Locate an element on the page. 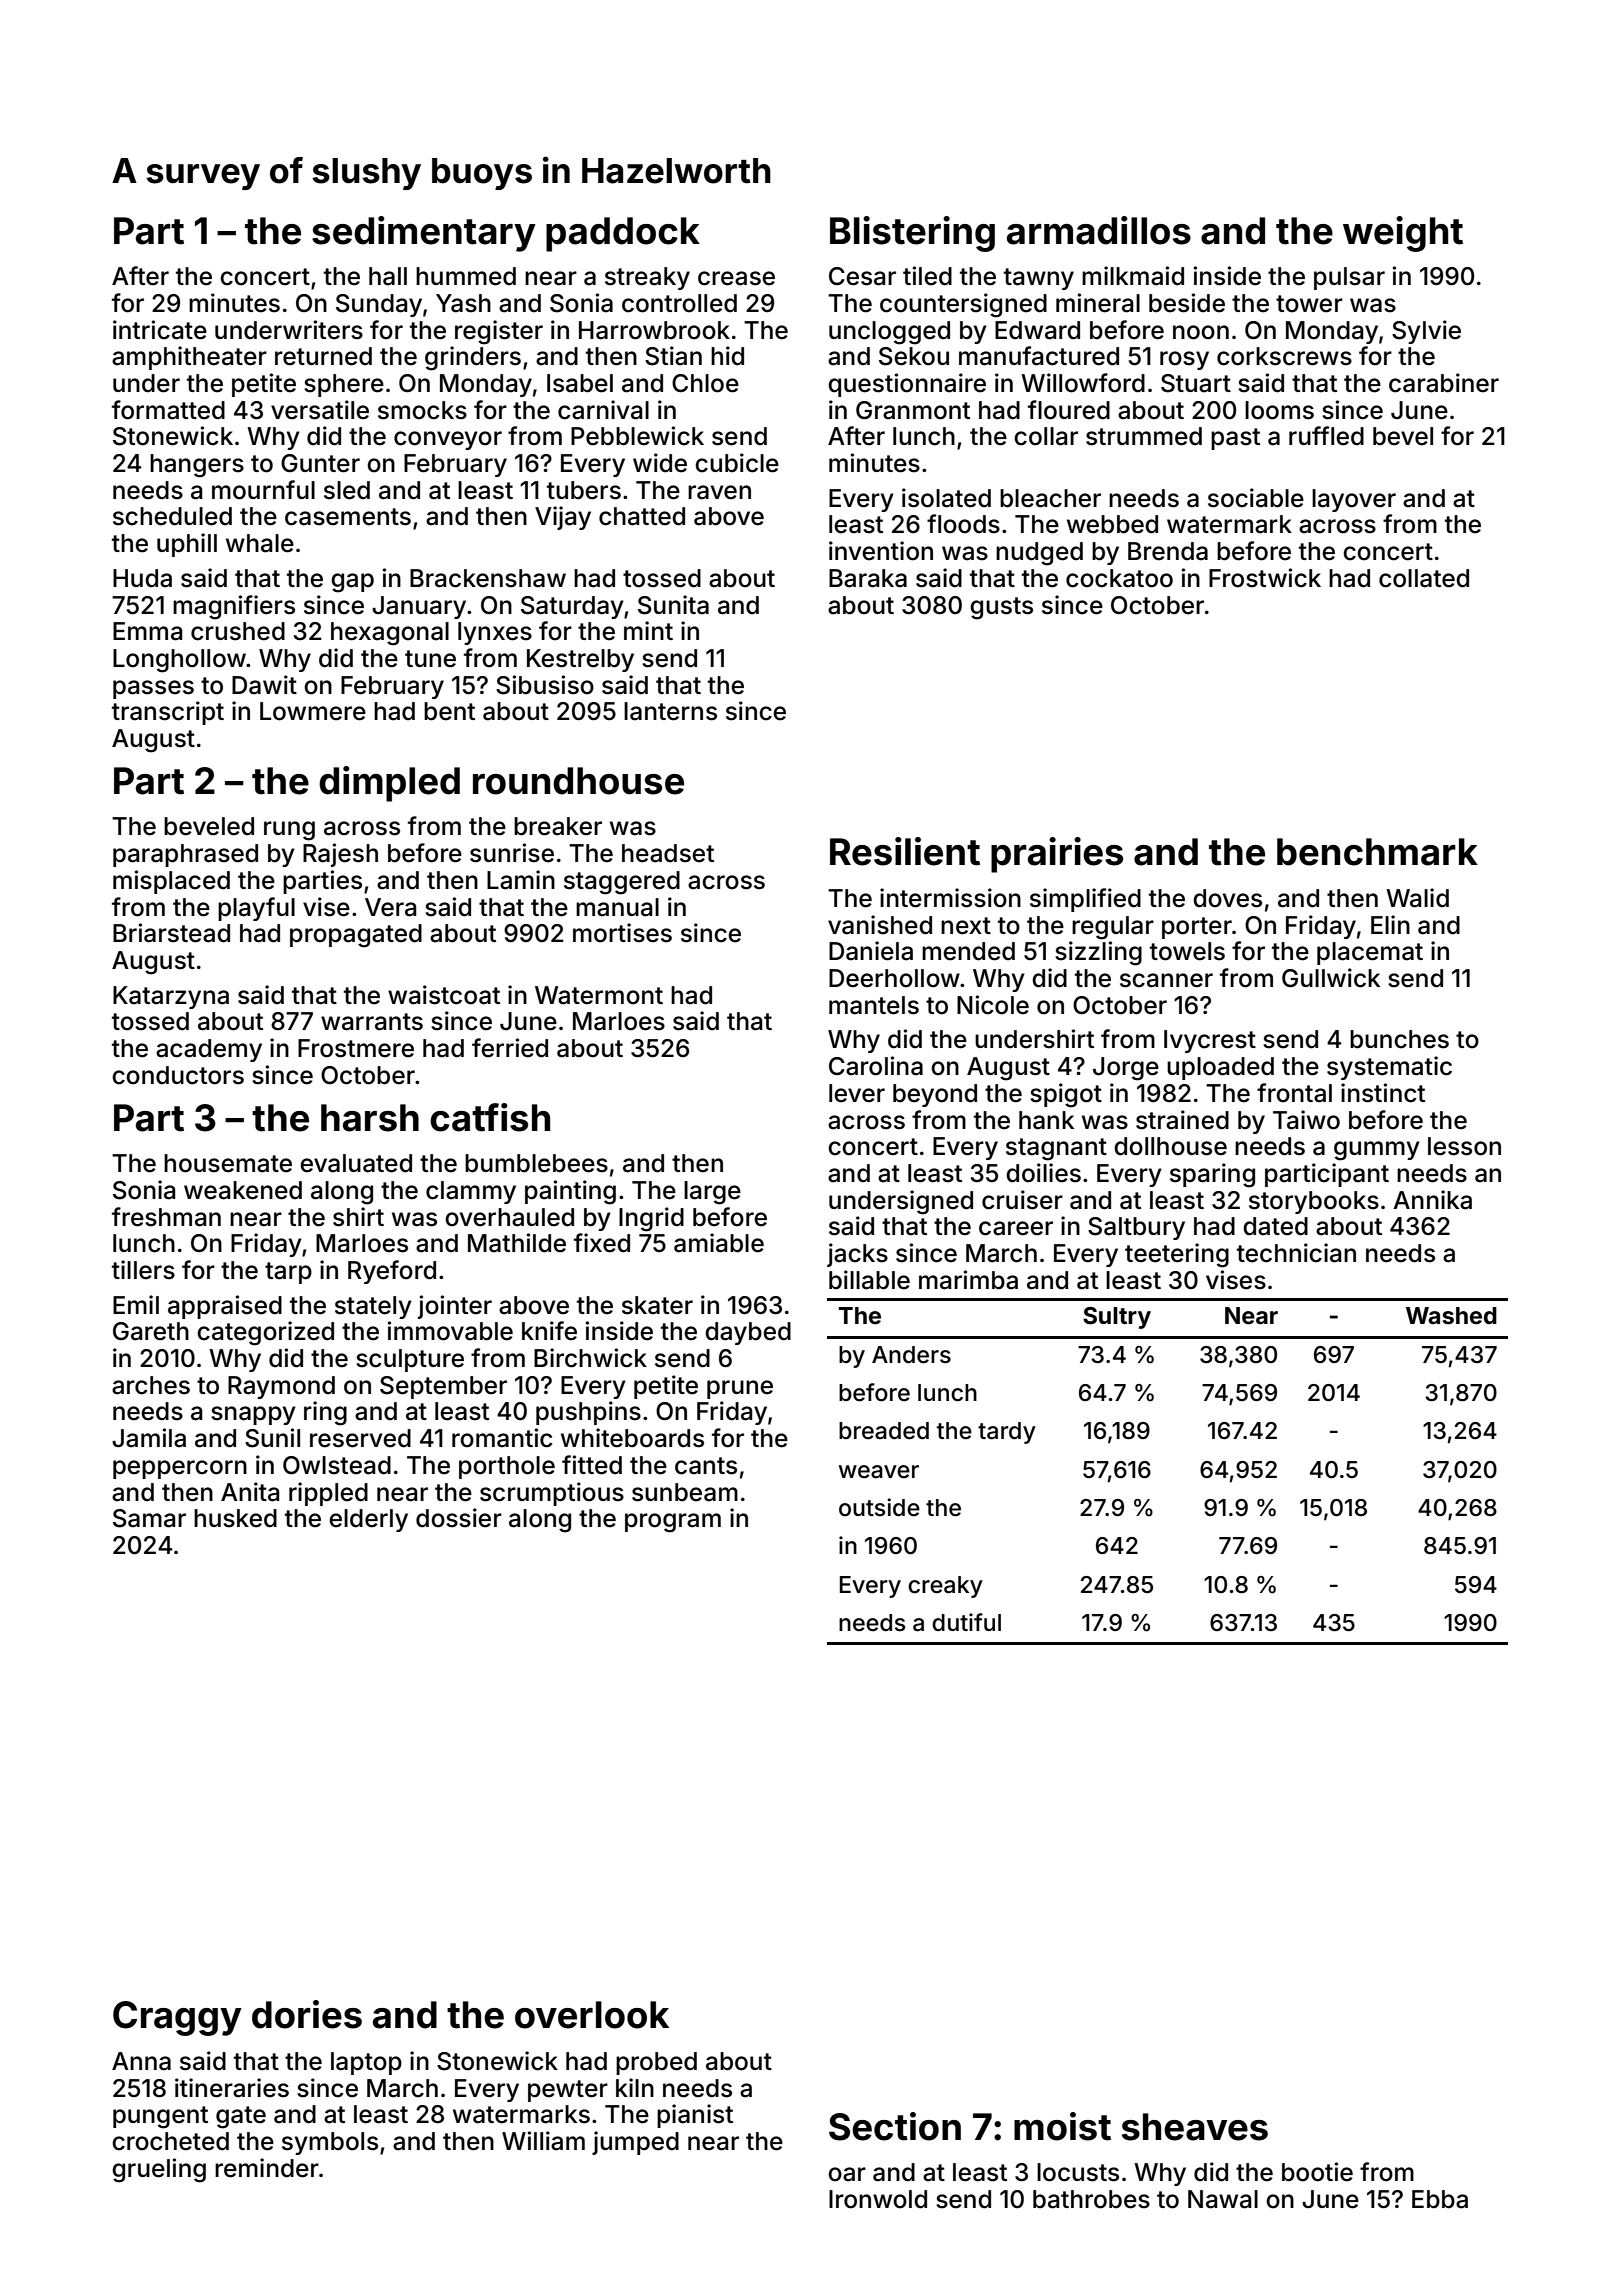 Image resolution: width=1620 pixels, height=2292 pixels. tiled is located at coordinates (927, 276).
